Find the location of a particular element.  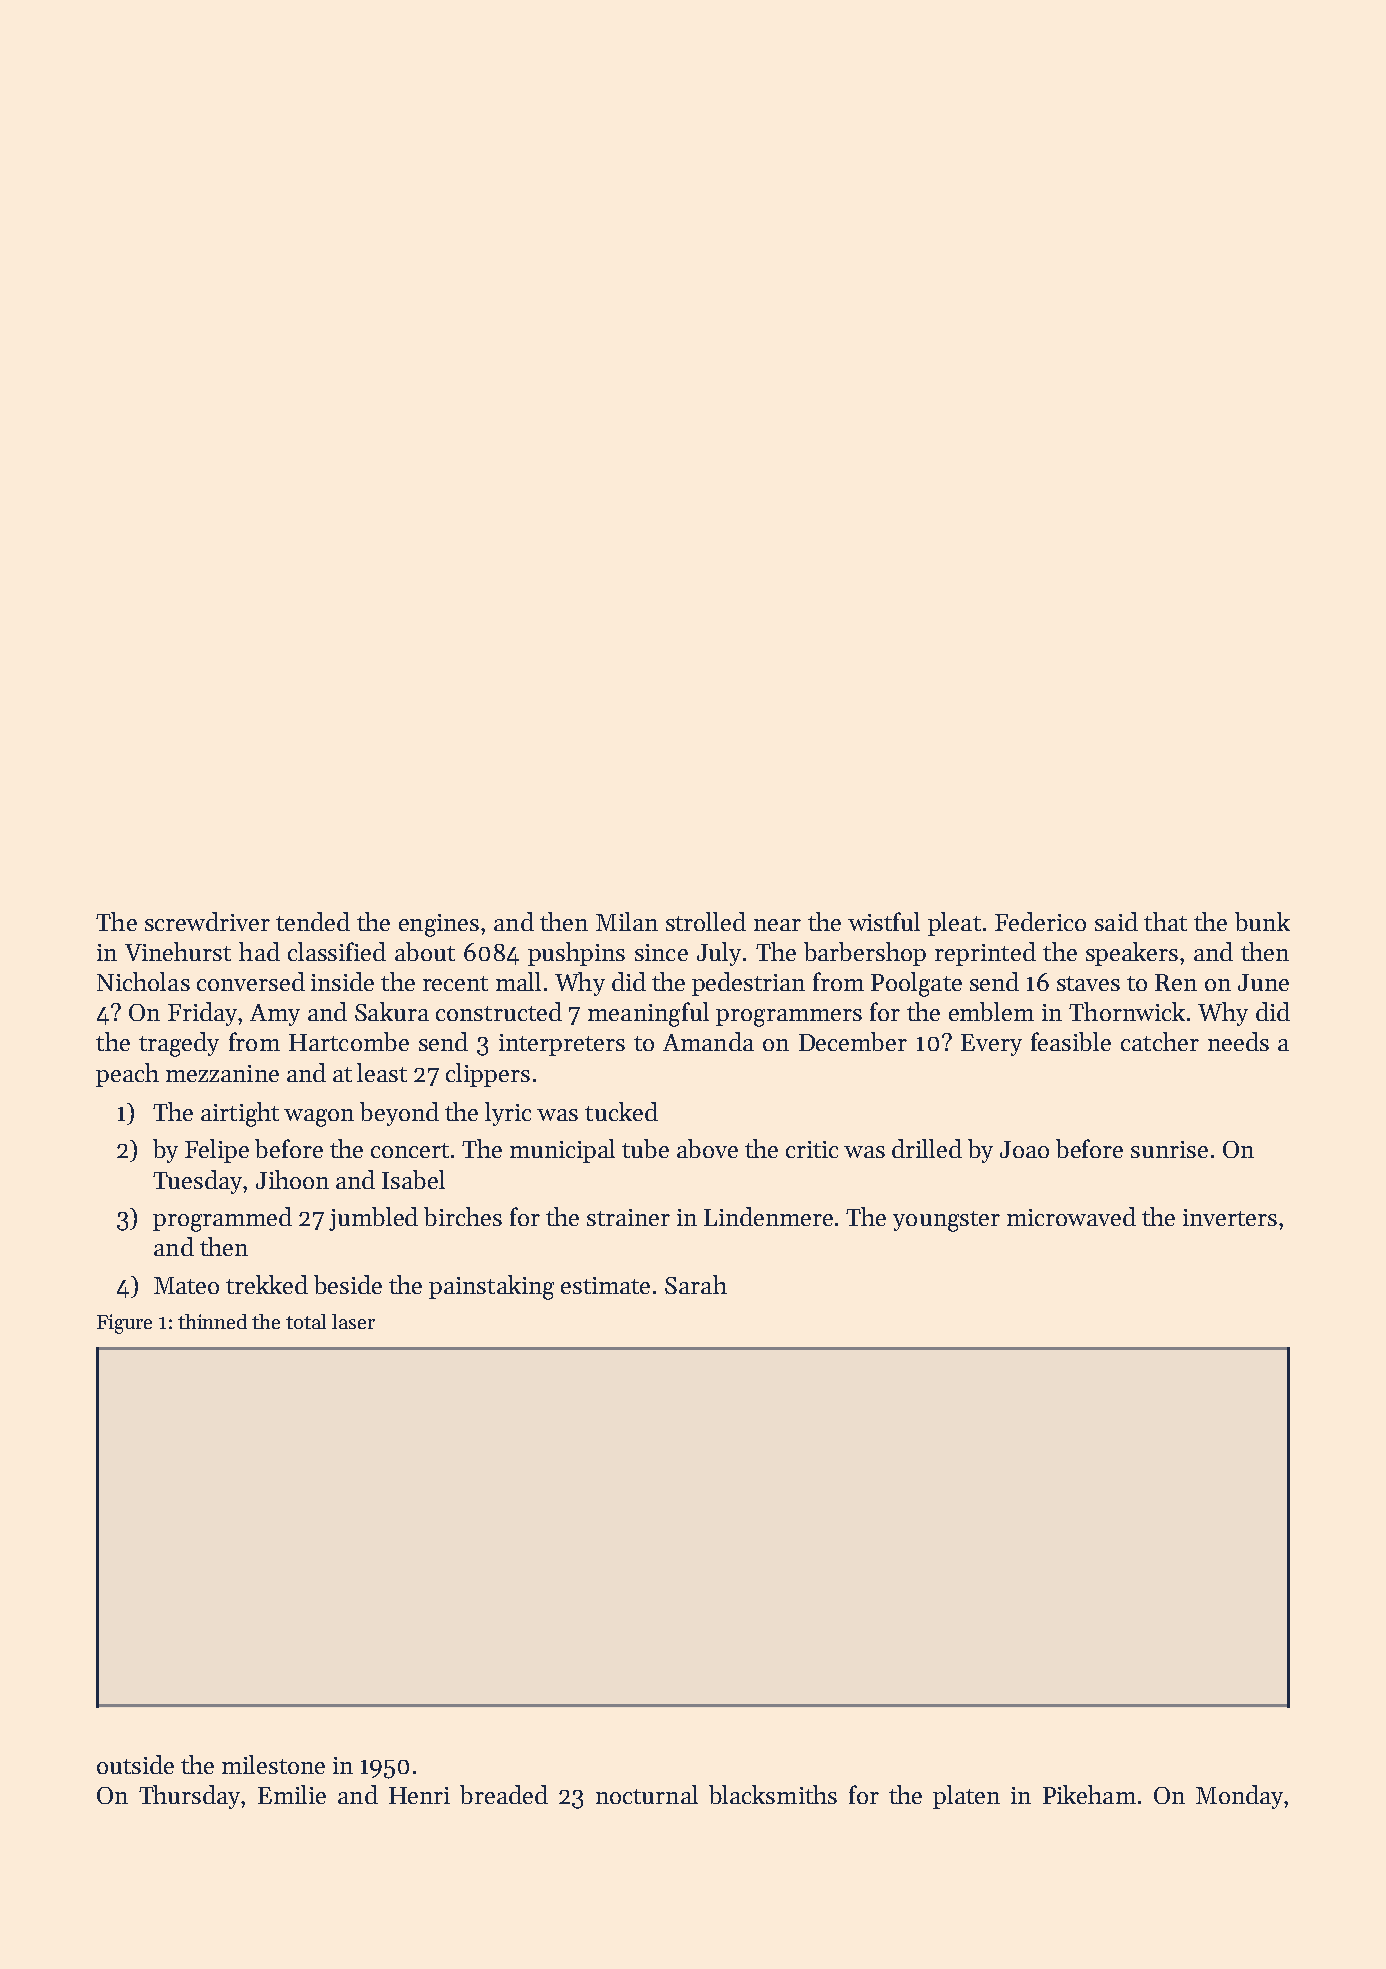

platen is located at coordinates (966, 1797).
